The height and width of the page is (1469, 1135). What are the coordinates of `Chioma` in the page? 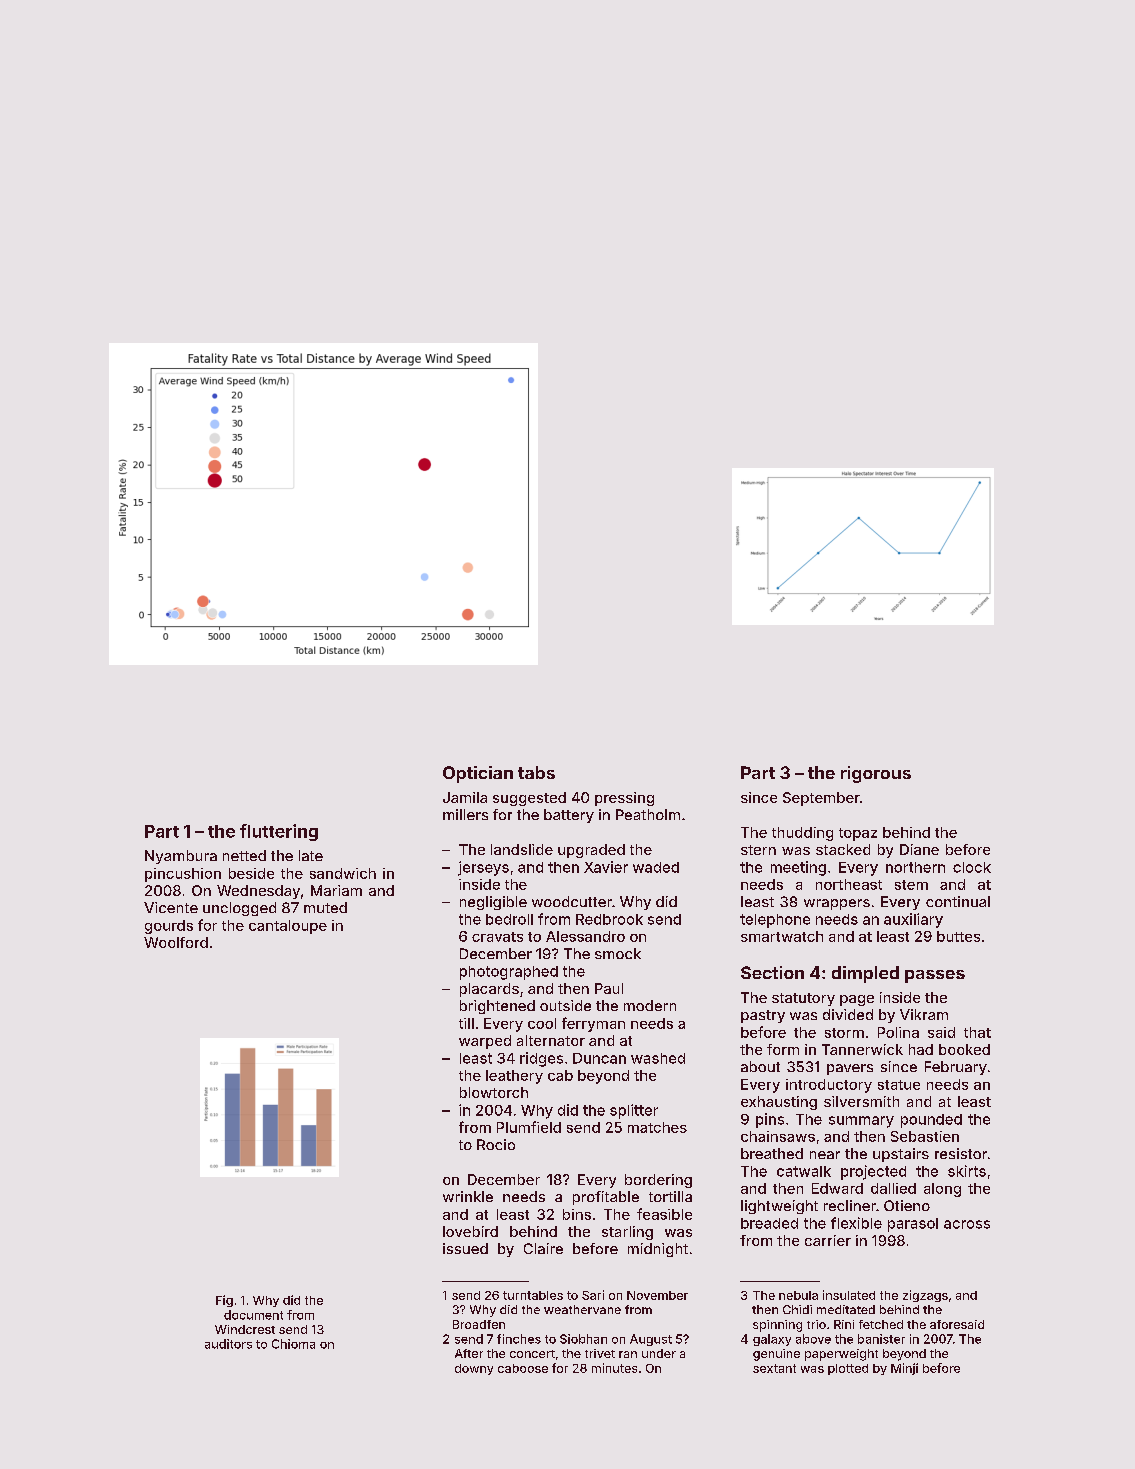 It's located at (293, 1344).
